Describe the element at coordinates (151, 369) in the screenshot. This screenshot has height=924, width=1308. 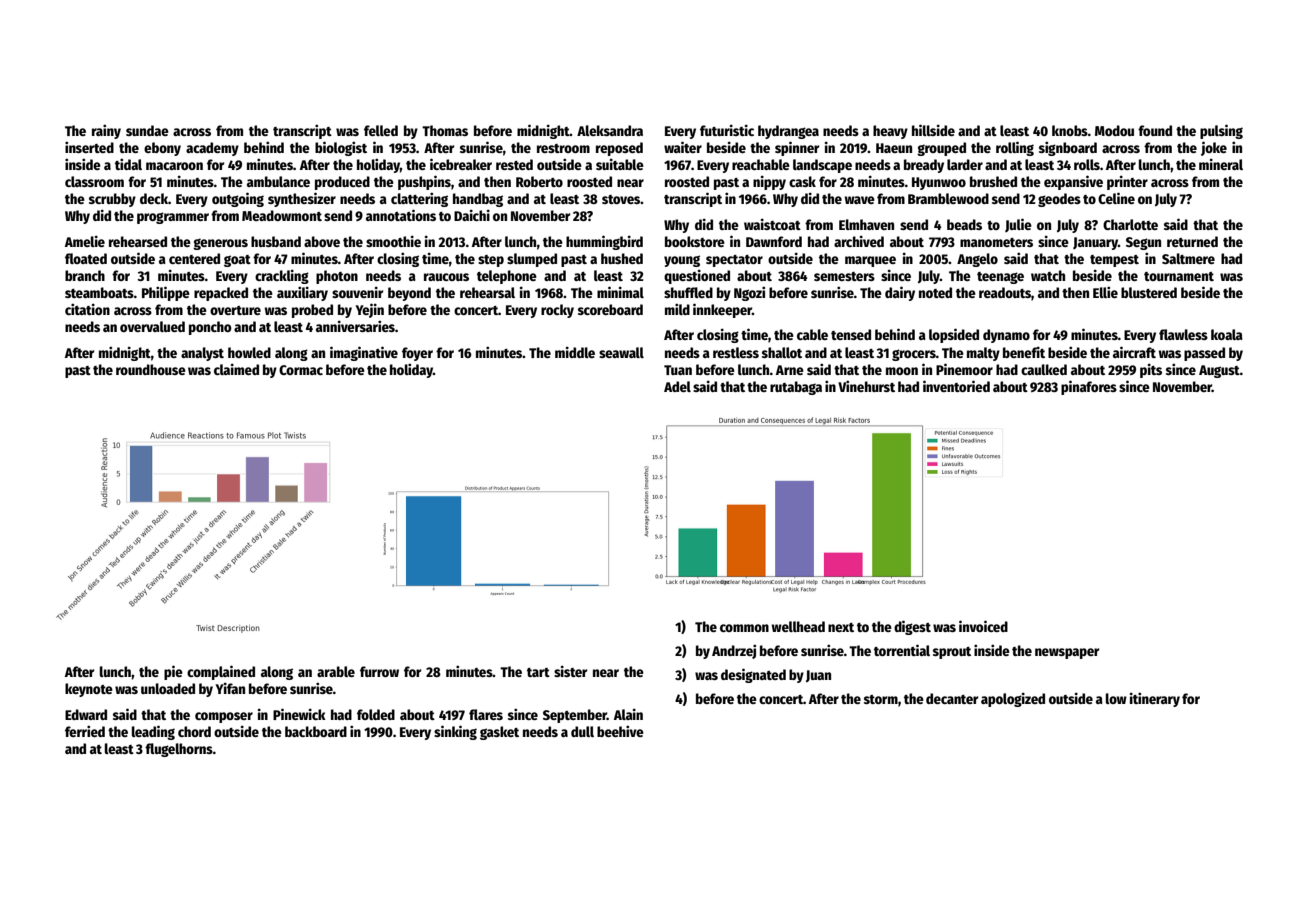
I see `roundhouse` at that location.
